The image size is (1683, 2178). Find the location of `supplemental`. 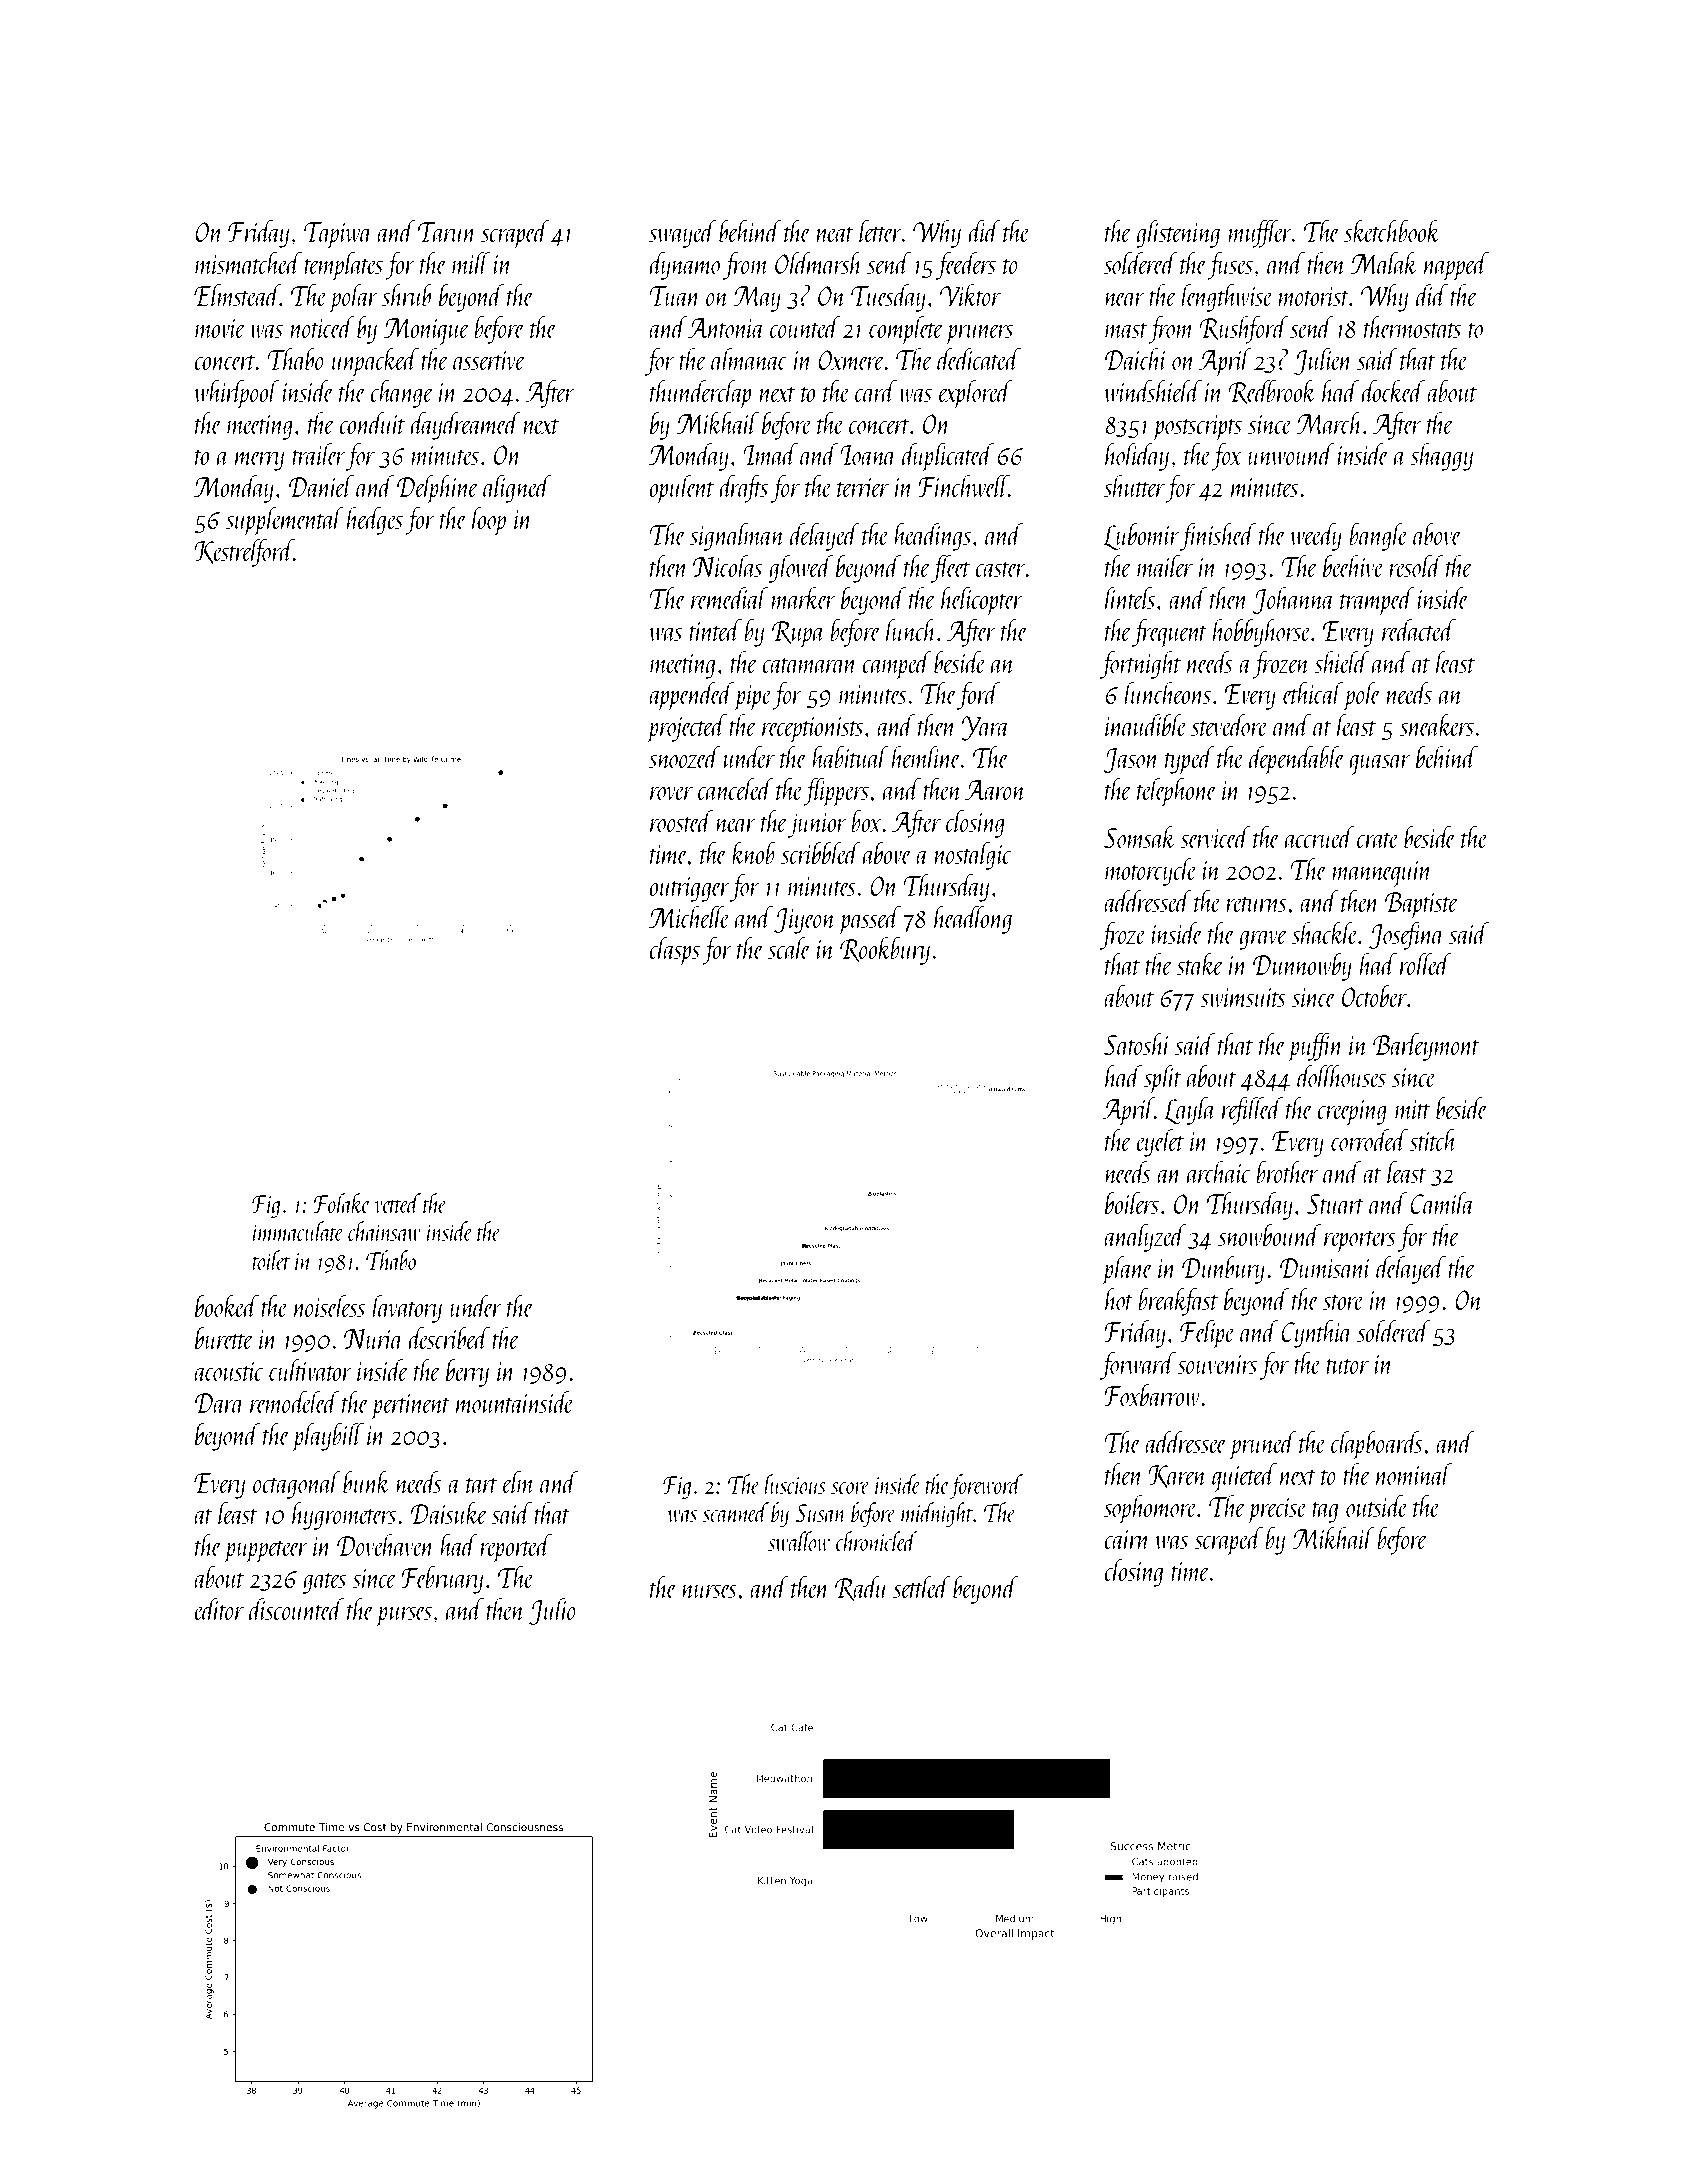

supplemental is located at coordinates (285, 521).
